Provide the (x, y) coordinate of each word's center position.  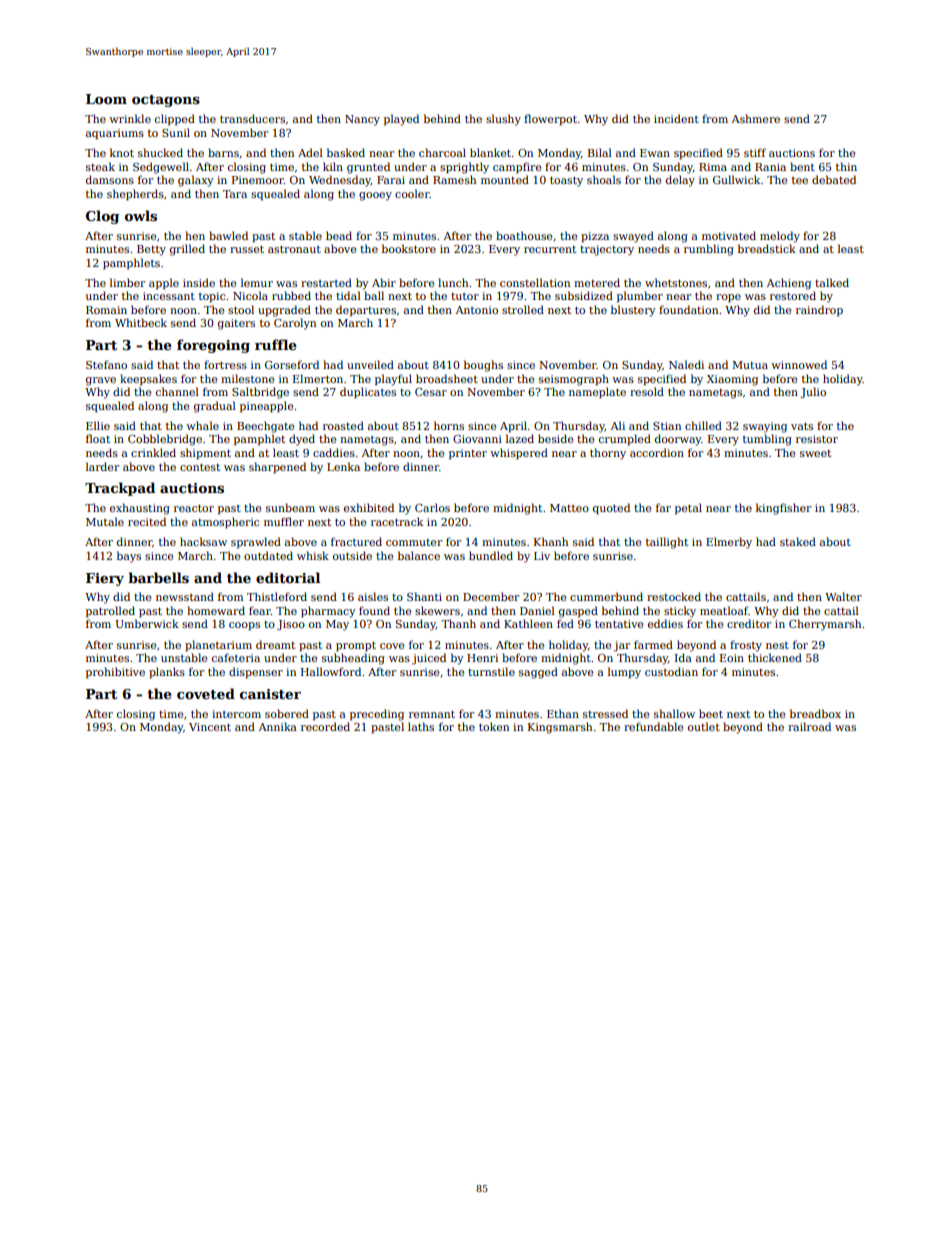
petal (688, 509)
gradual (215, 407)
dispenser (256, 673)
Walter (843, 596)
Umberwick (147, 623)
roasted (343, 425)
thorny (608, 454)
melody (780, 237)
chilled (703, 425)
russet (247, 249)
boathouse (524, 235)
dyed (302, 440)
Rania (770, 167)
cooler (412, 193)
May (337, 625)
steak (100, 166)
